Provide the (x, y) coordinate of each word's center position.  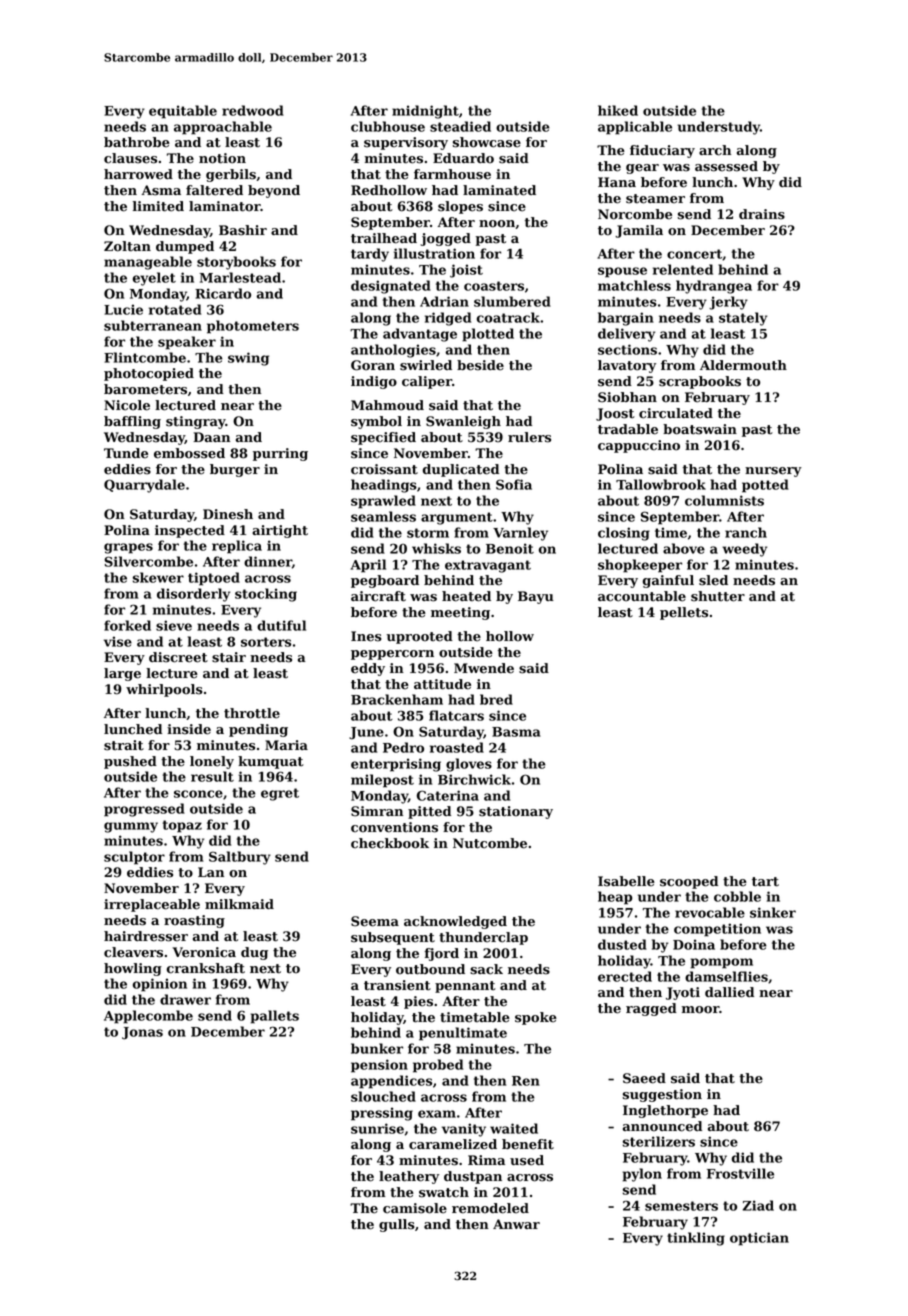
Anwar (516, 1224)
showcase (487, 142)
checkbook (390, 843)
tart (765, 882)
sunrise (377, 1128)
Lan (211, 872)
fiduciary (662, 151)
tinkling (696, 1239)
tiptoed (214, 579)
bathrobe (137, 142)
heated (466, 596)
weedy (744, 550)
